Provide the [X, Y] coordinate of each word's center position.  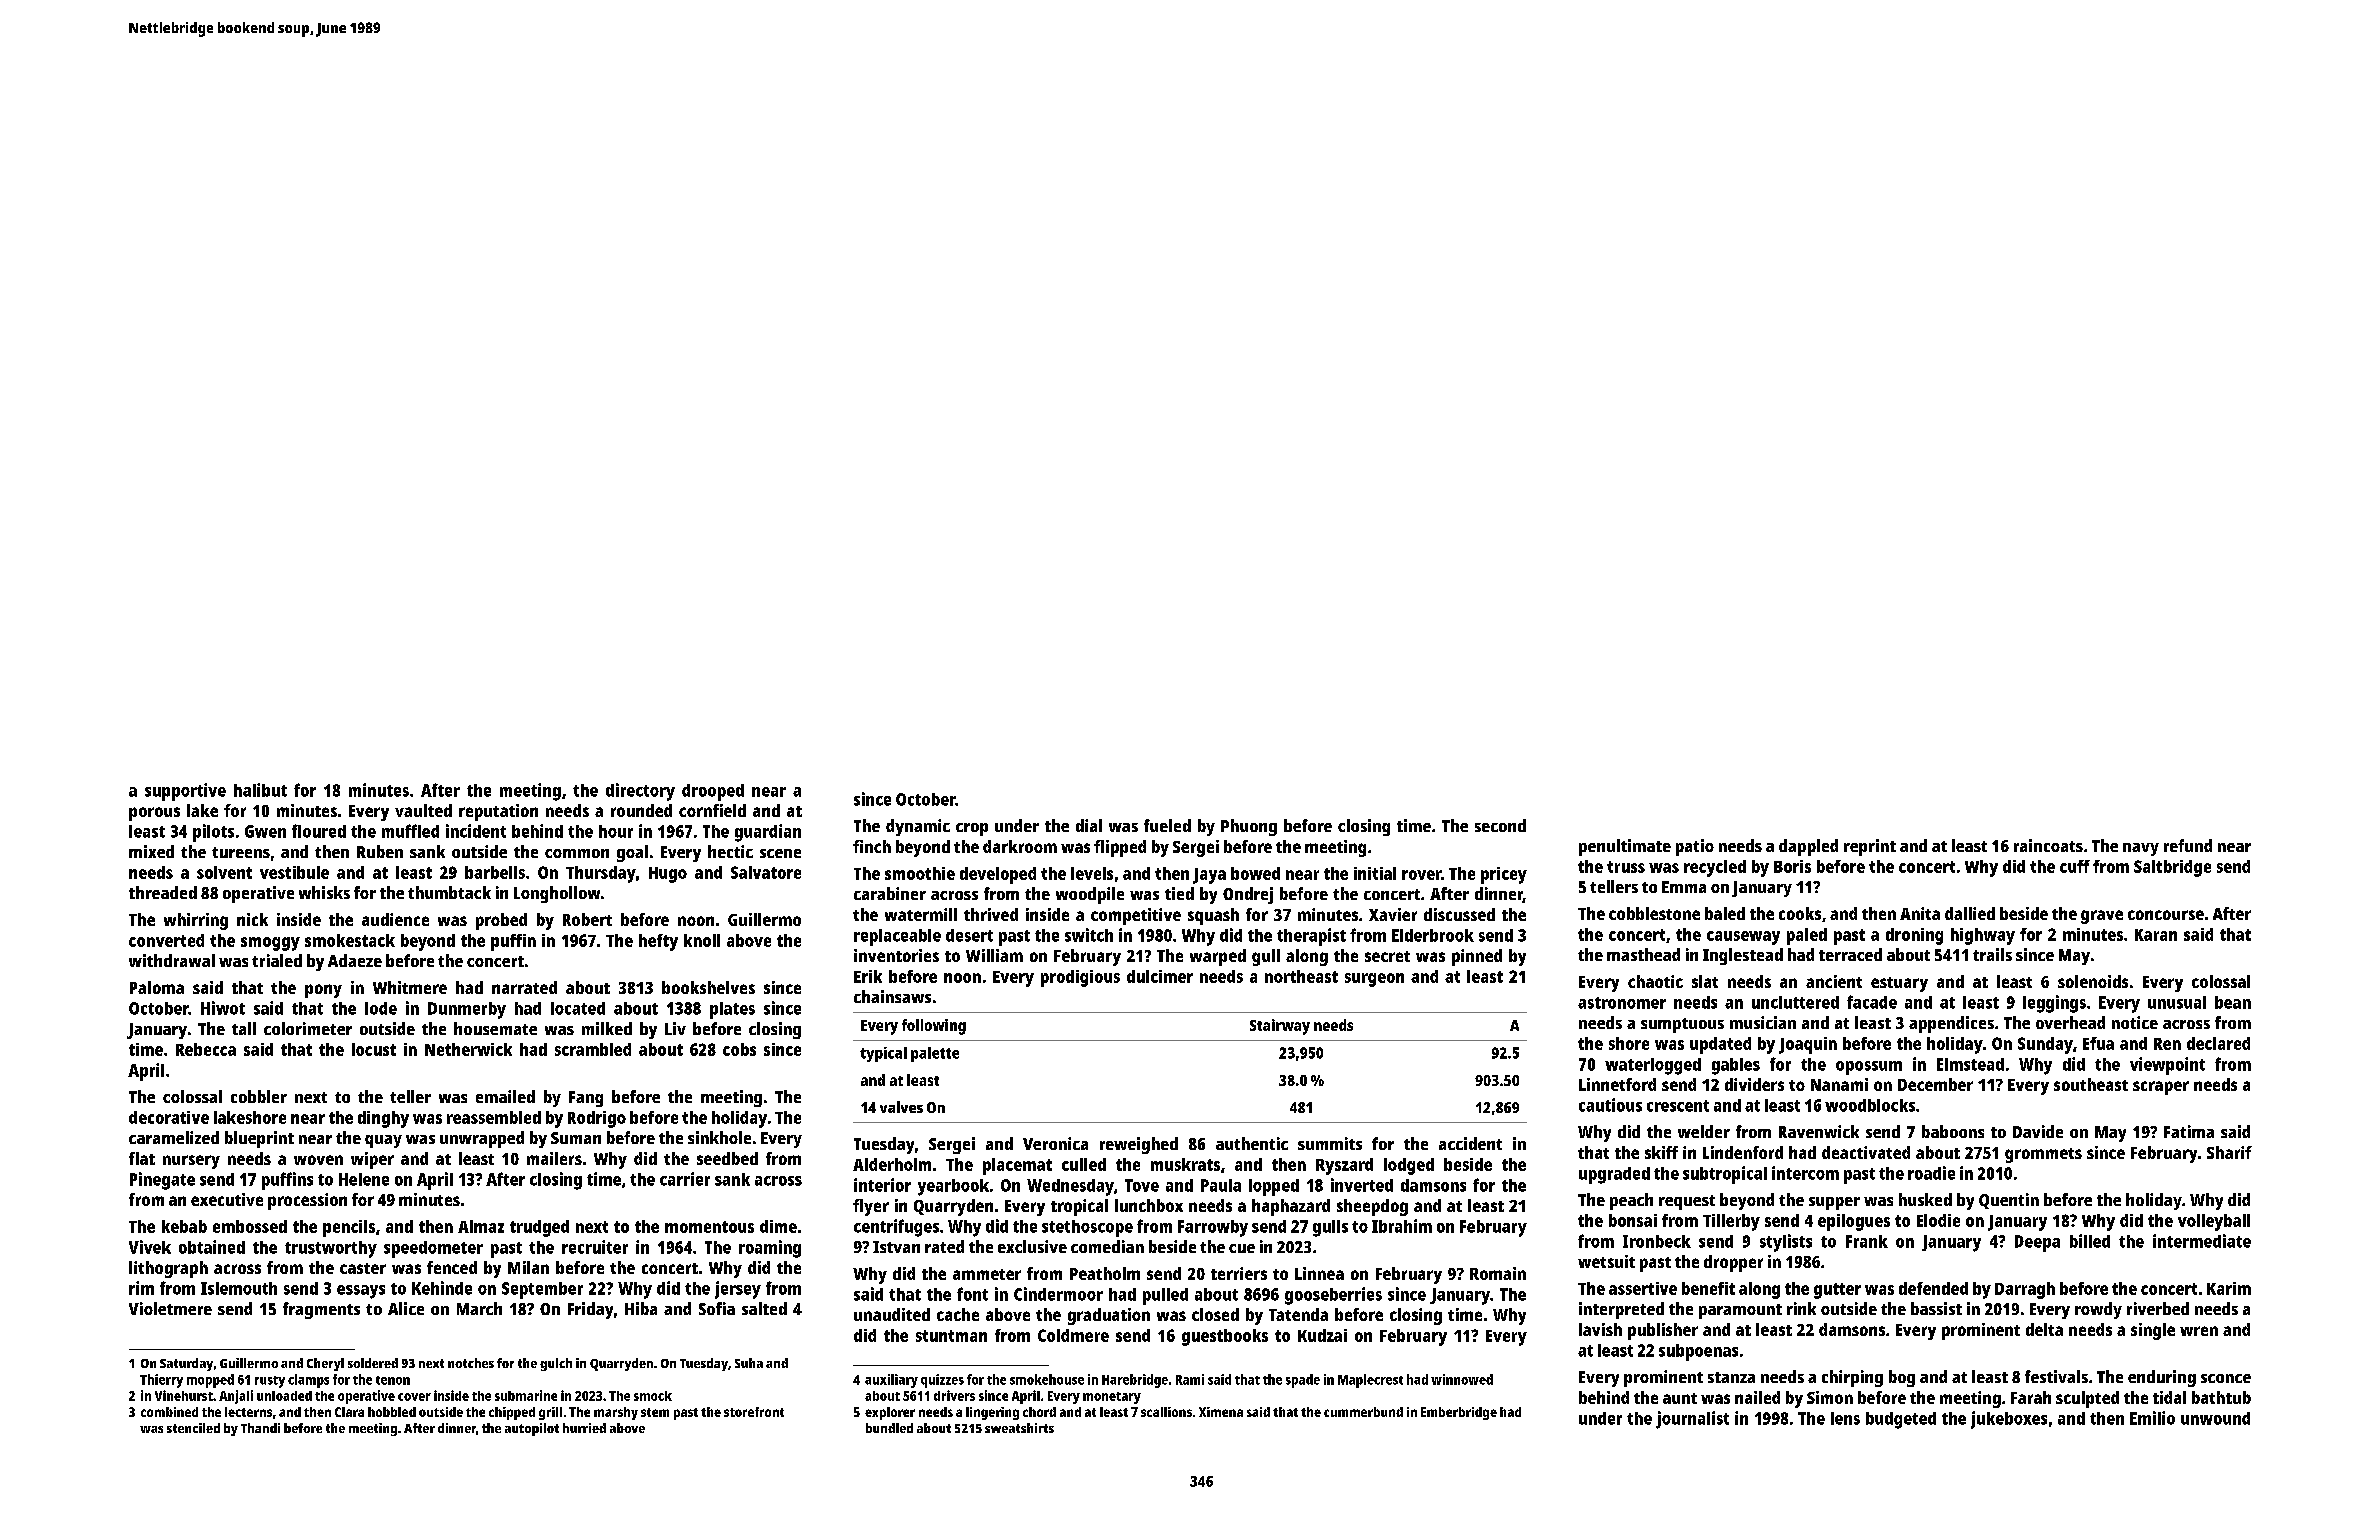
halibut [260, 790]
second [1500, 825]
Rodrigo [597, 1119]
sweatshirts [1019, 1428]
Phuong [1249, 827]
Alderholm [892, 1164]
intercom [1805, 1173]
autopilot [532, 1429]
